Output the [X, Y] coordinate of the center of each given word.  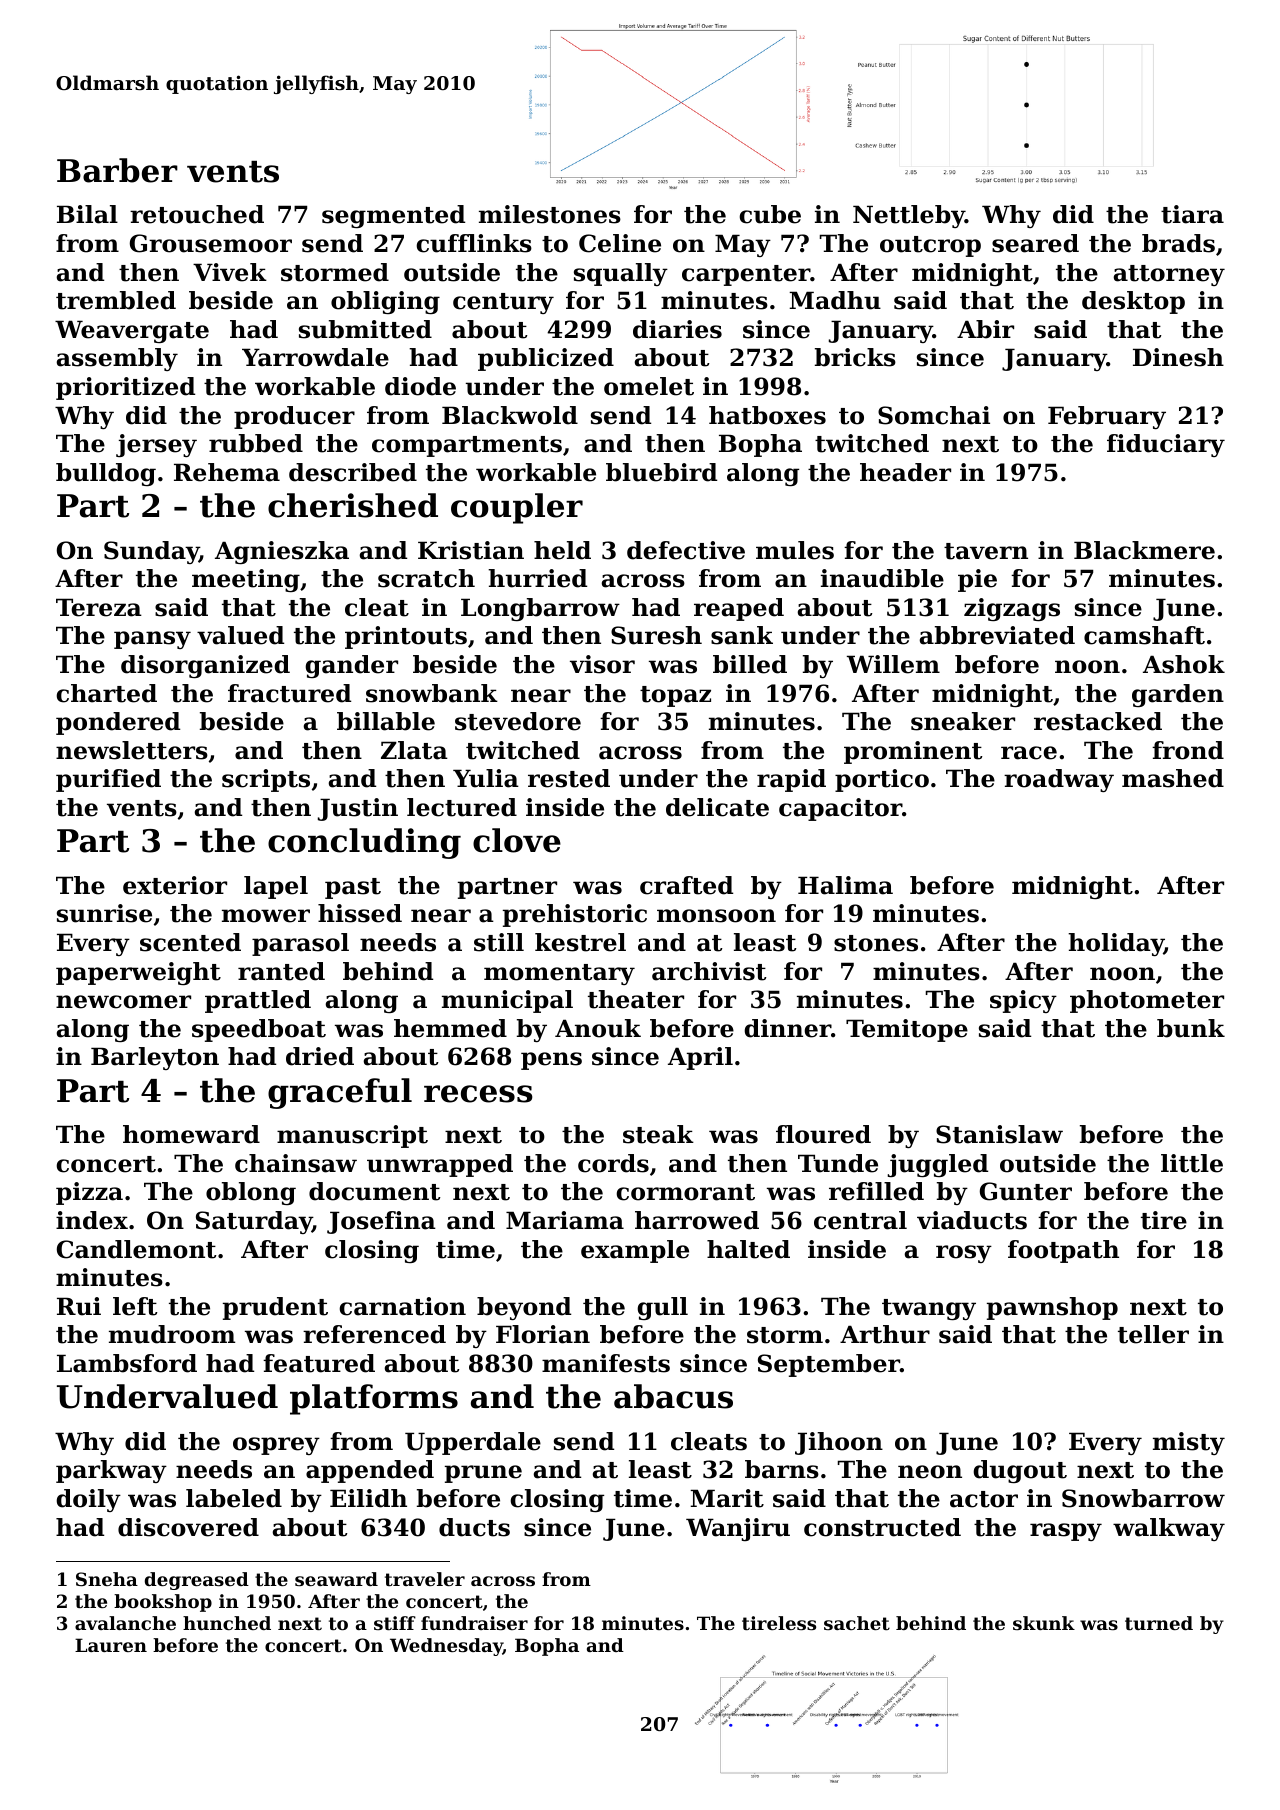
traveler [425, 1579]
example [635, 1251]
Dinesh [1178, 357]
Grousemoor [211, 243]
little [1192, 1163]
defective [686, 550]
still [499, 942]
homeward [191, 1134]
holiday [1116, 944]
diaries [677, 329]
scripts [266, 780]
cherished [353, 505]
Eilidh [368, 1498]
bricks [855, 357]
